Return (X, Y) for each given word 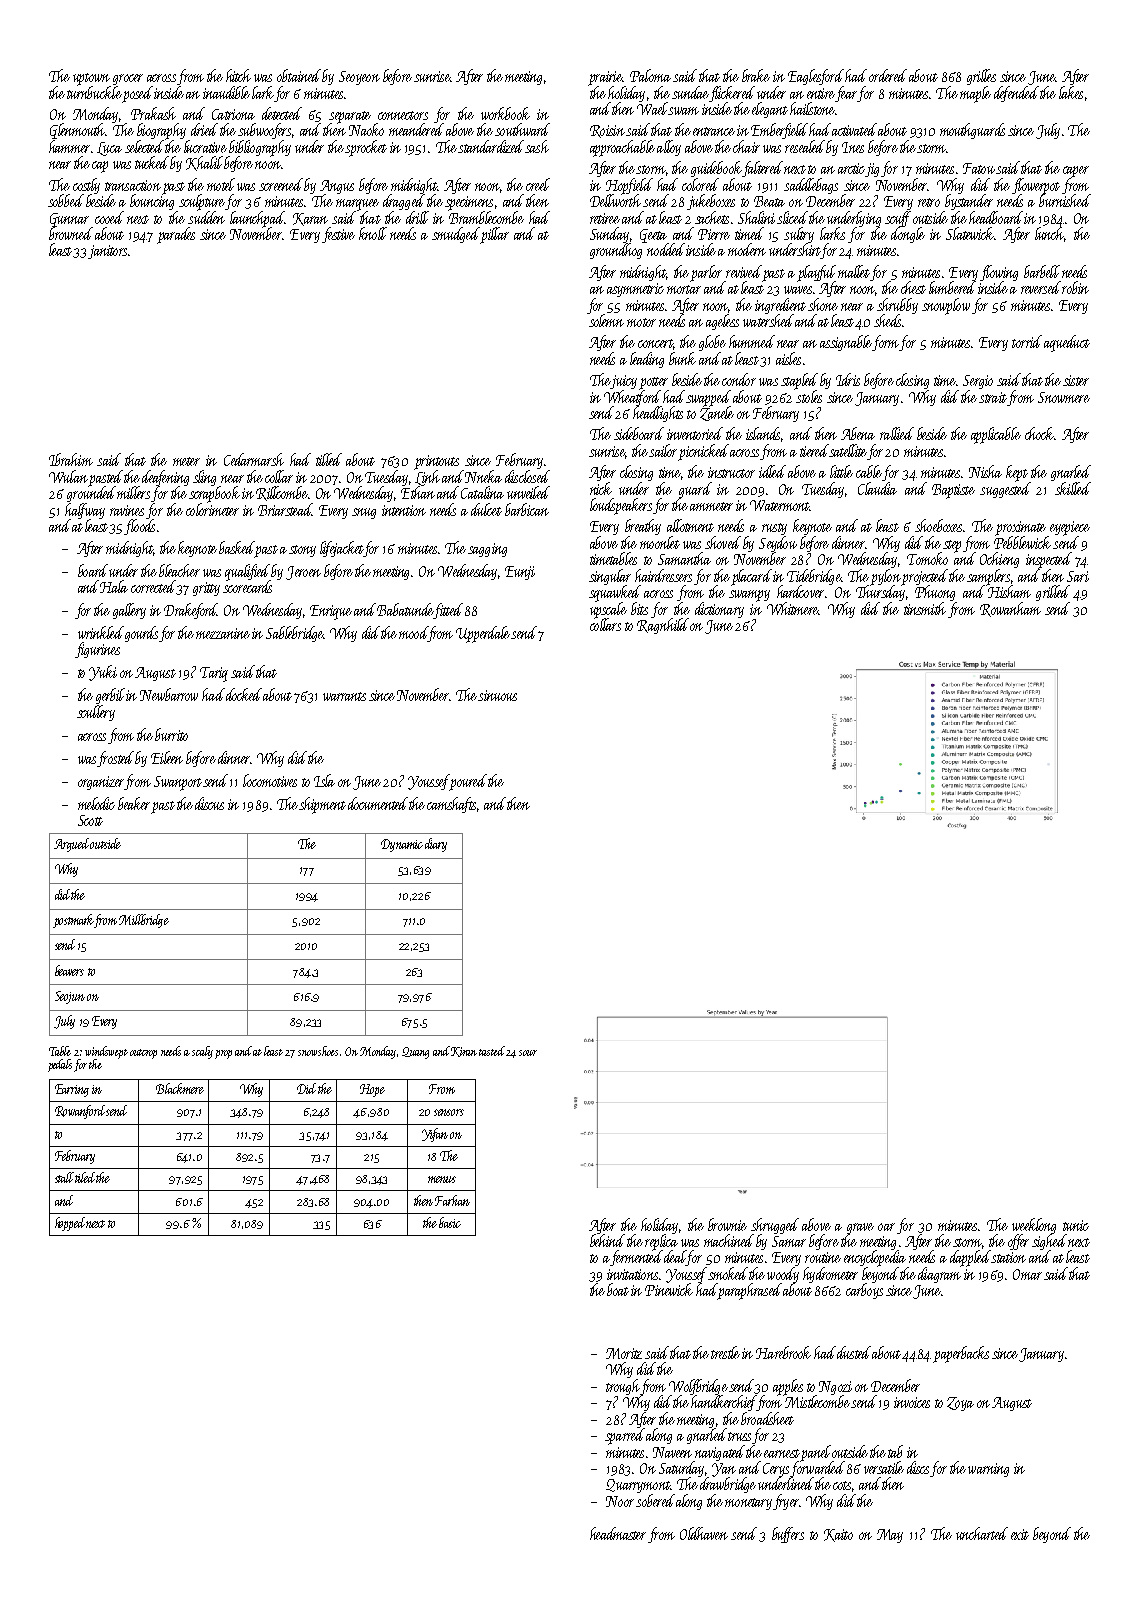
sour (528, 1053)
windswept (106, 1052)
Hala (114, 586)
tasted (492, 1051)
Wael (652, 108)
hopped (71, 1224)
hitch (238, 75)
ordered (888, 75)
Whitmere (792, 608)
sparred (625, 1436)
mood (413, 634)
